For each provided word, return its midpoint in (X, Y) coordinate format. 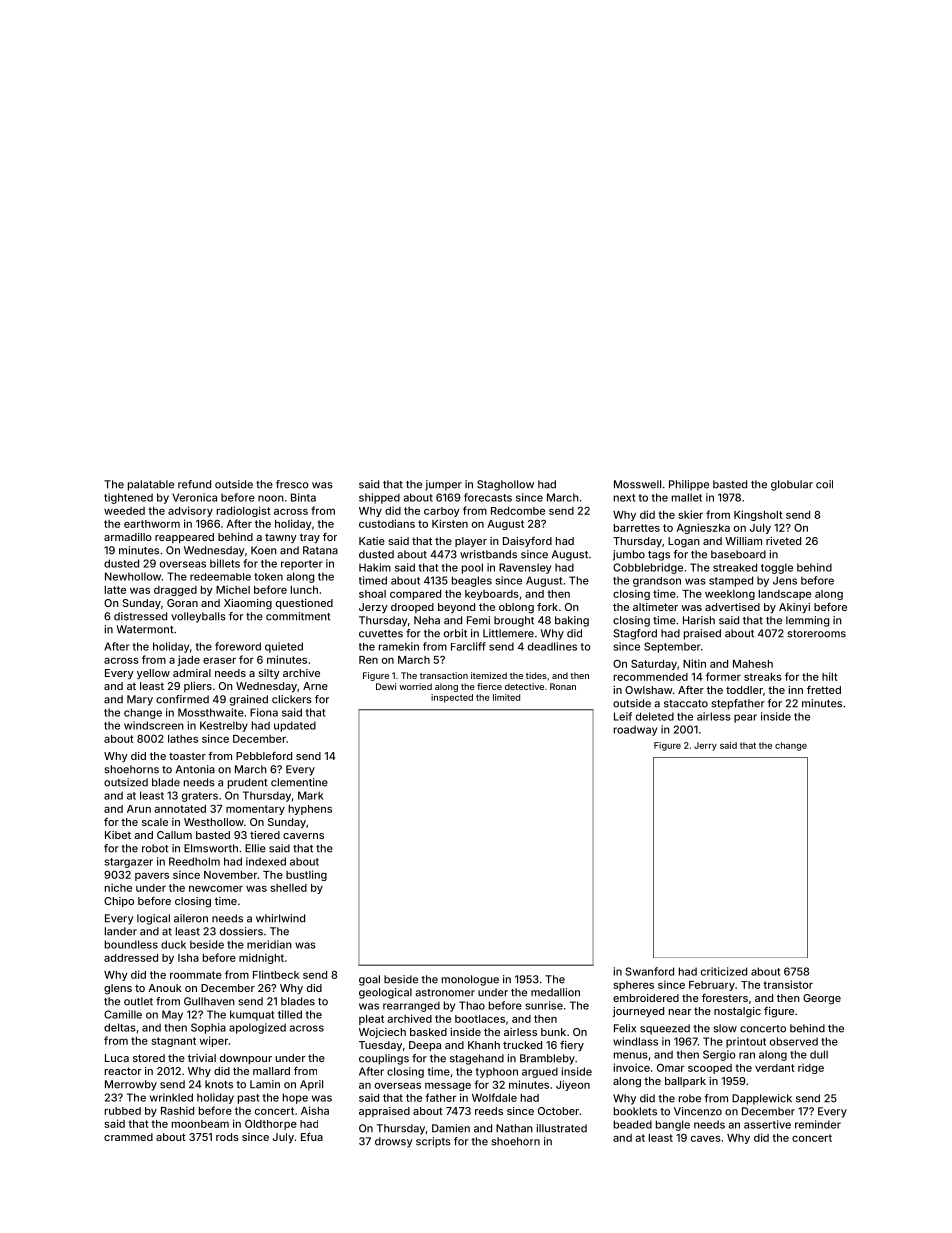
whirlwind (280, 918)
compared (415, 595)
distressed (140, 616)
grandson (657, 582)
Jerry (705, 746)
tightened (128, 498)
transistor (788, 984)
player (471, 542)
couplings (384, 1059)
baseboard (738, 554)
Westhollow (214, 822)
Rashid (177, 1110)
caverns (303, 836)
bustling (306, 875)
